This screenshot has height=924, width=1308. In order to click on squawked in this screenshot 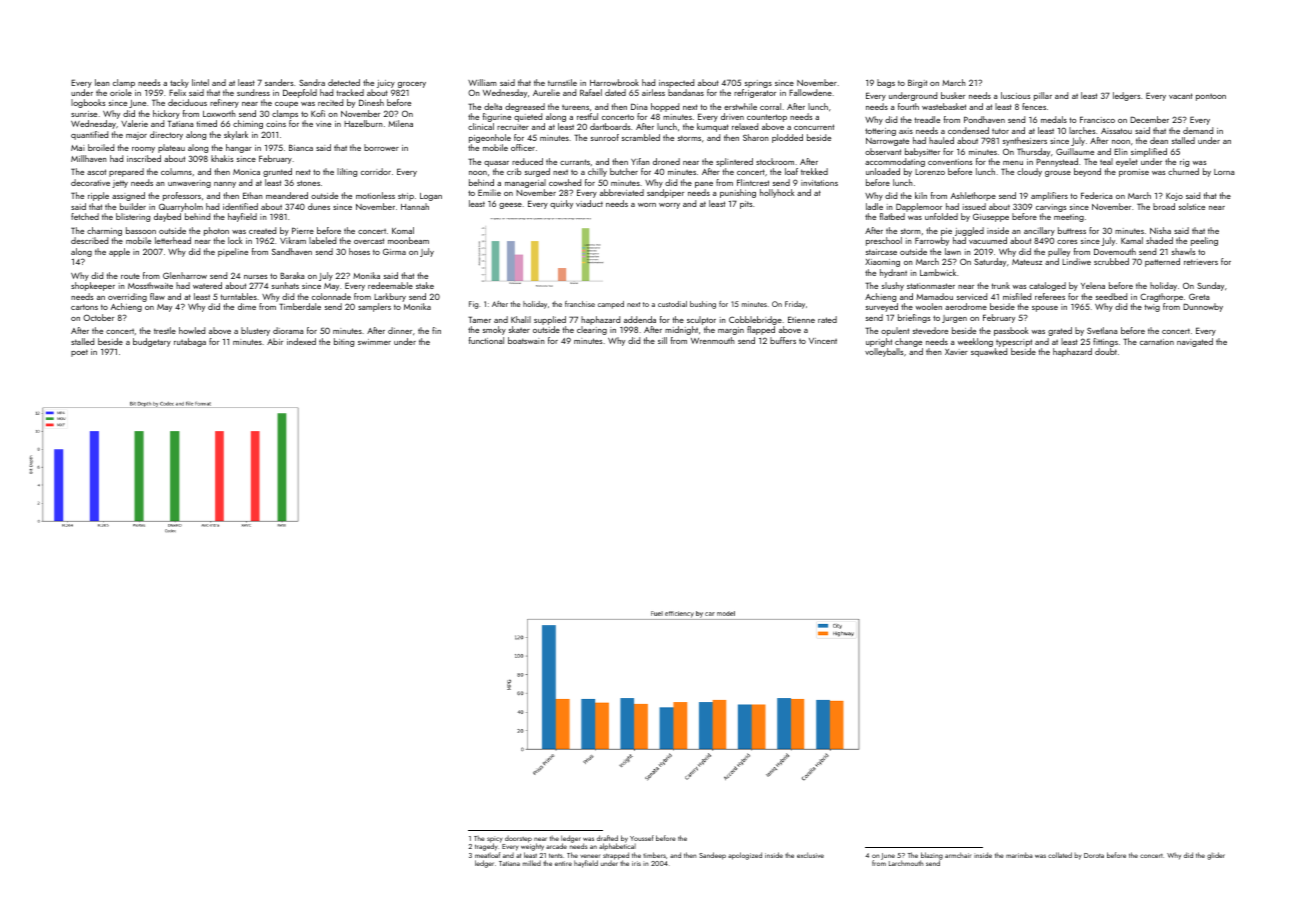, I will do `click(989, 352)`.
